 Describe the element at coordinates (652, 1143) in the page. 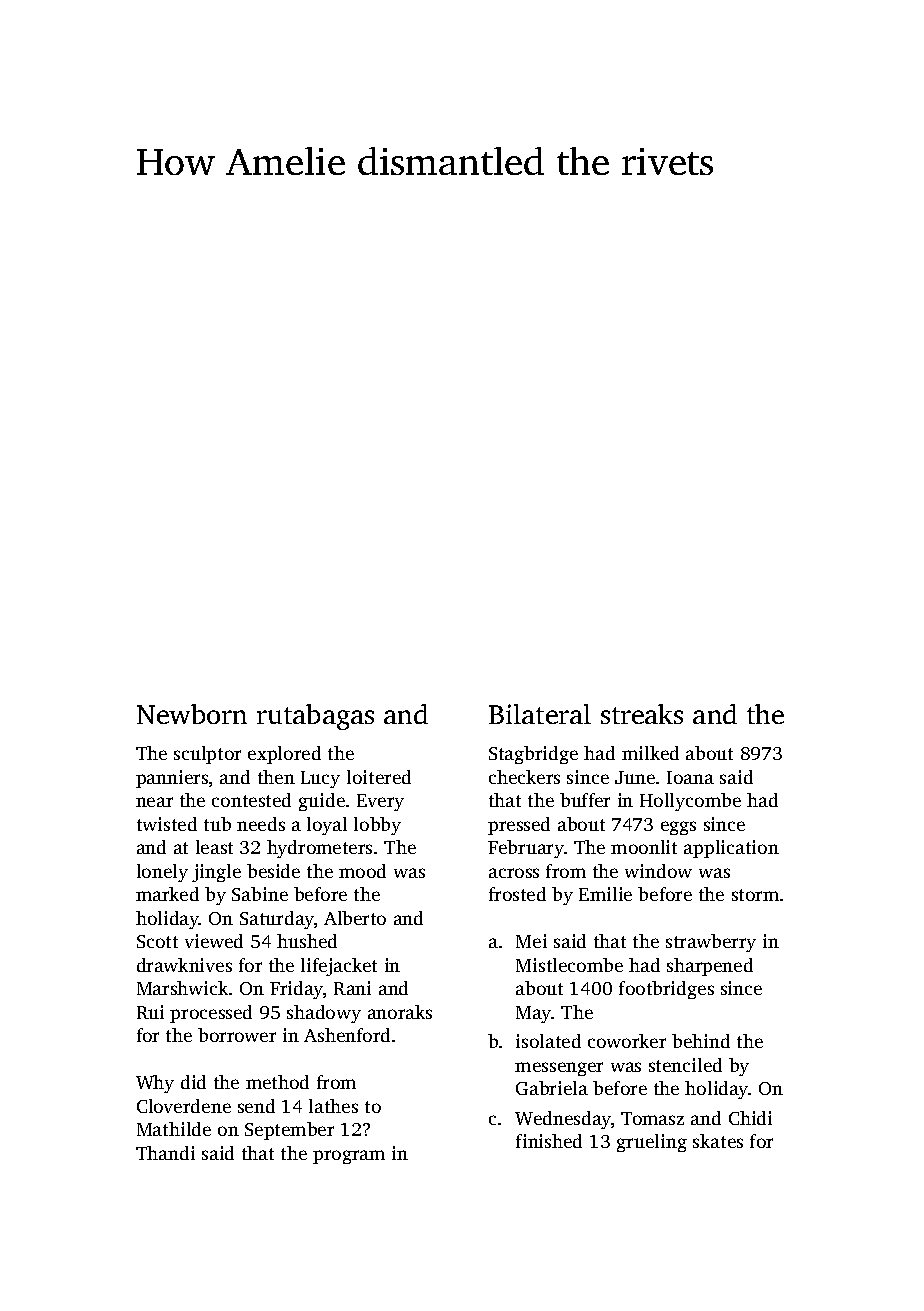

I see `grueling` at that location.
